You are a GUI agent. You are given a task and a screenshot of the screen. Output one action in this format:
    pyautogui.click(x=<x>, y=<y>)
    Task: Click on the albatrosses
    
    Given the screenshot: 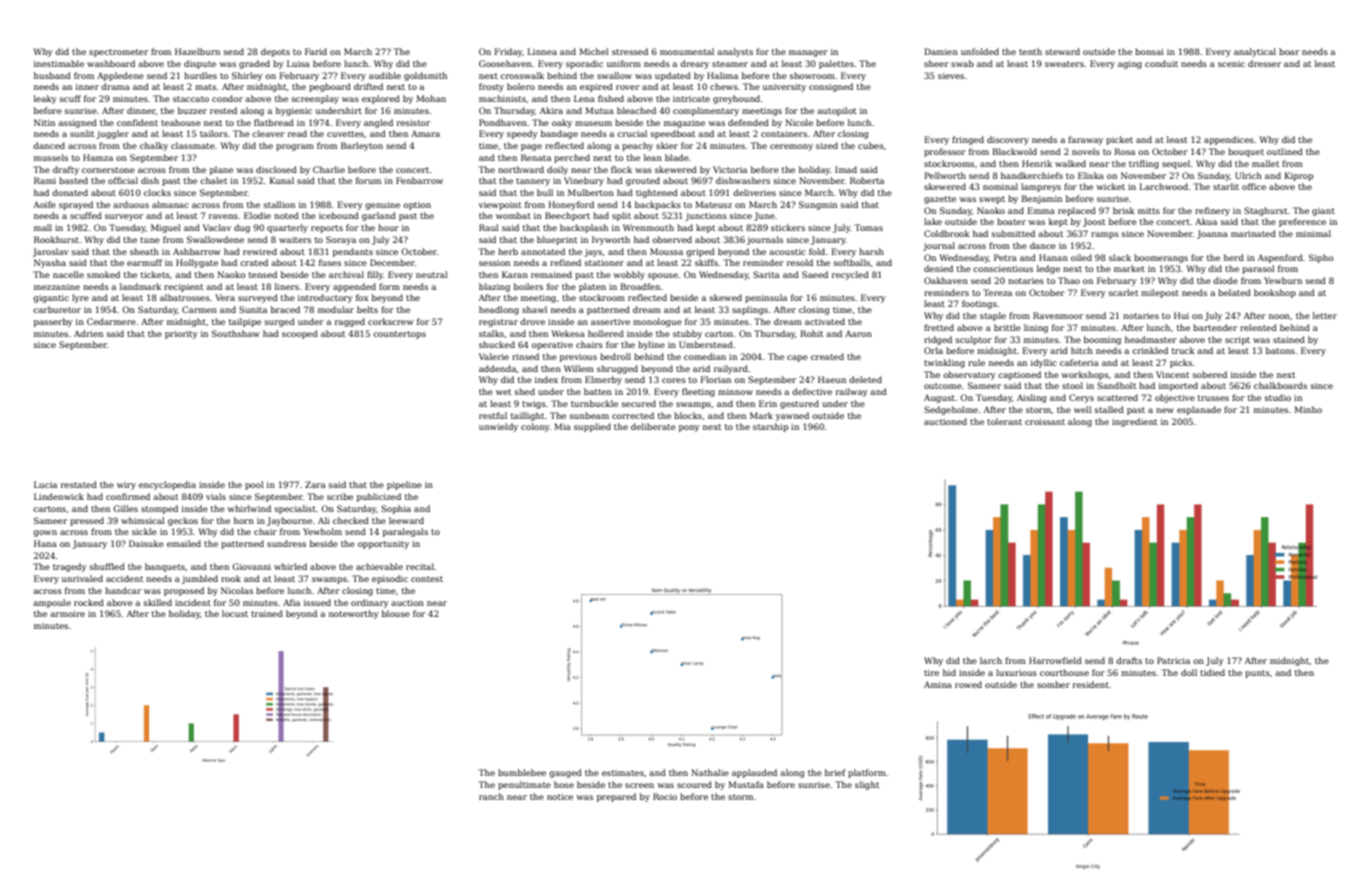 What is the action you would take?
    pyautogui.click(x=185, y=297)
